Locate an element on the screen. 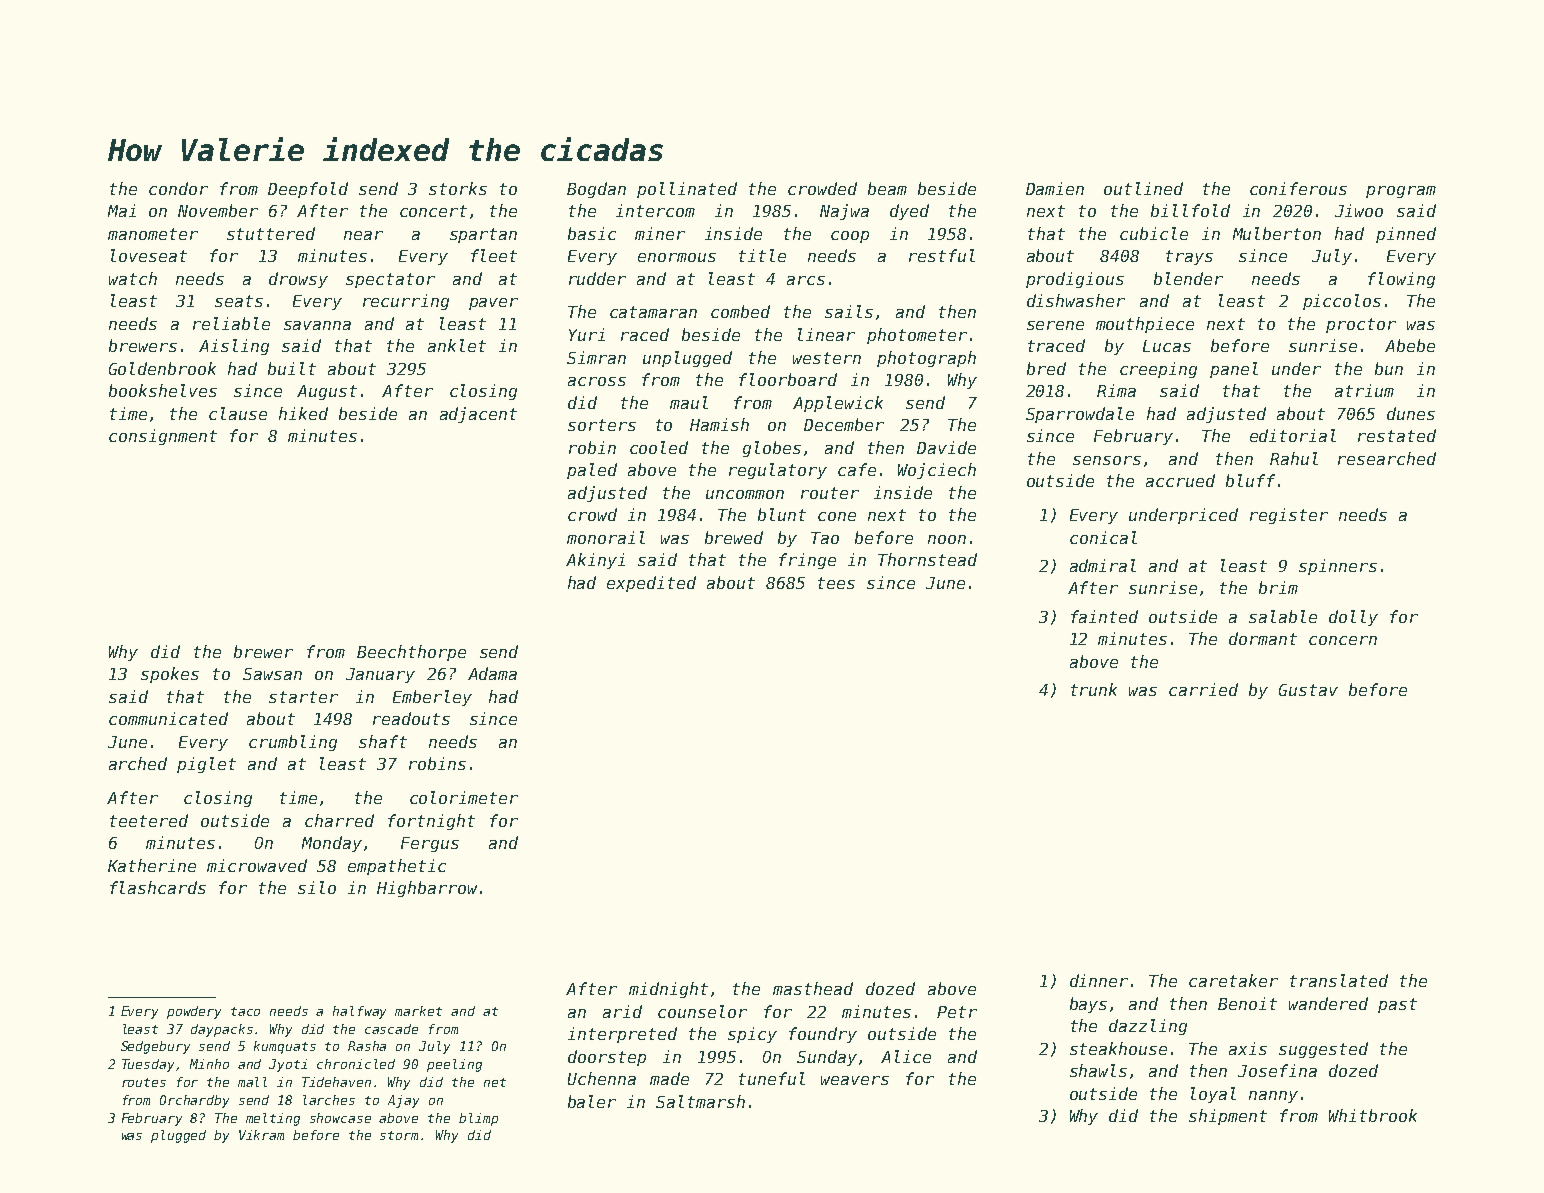 This screenshot has width=1544, height=1193. condor is located at coordinates (178, 188).
